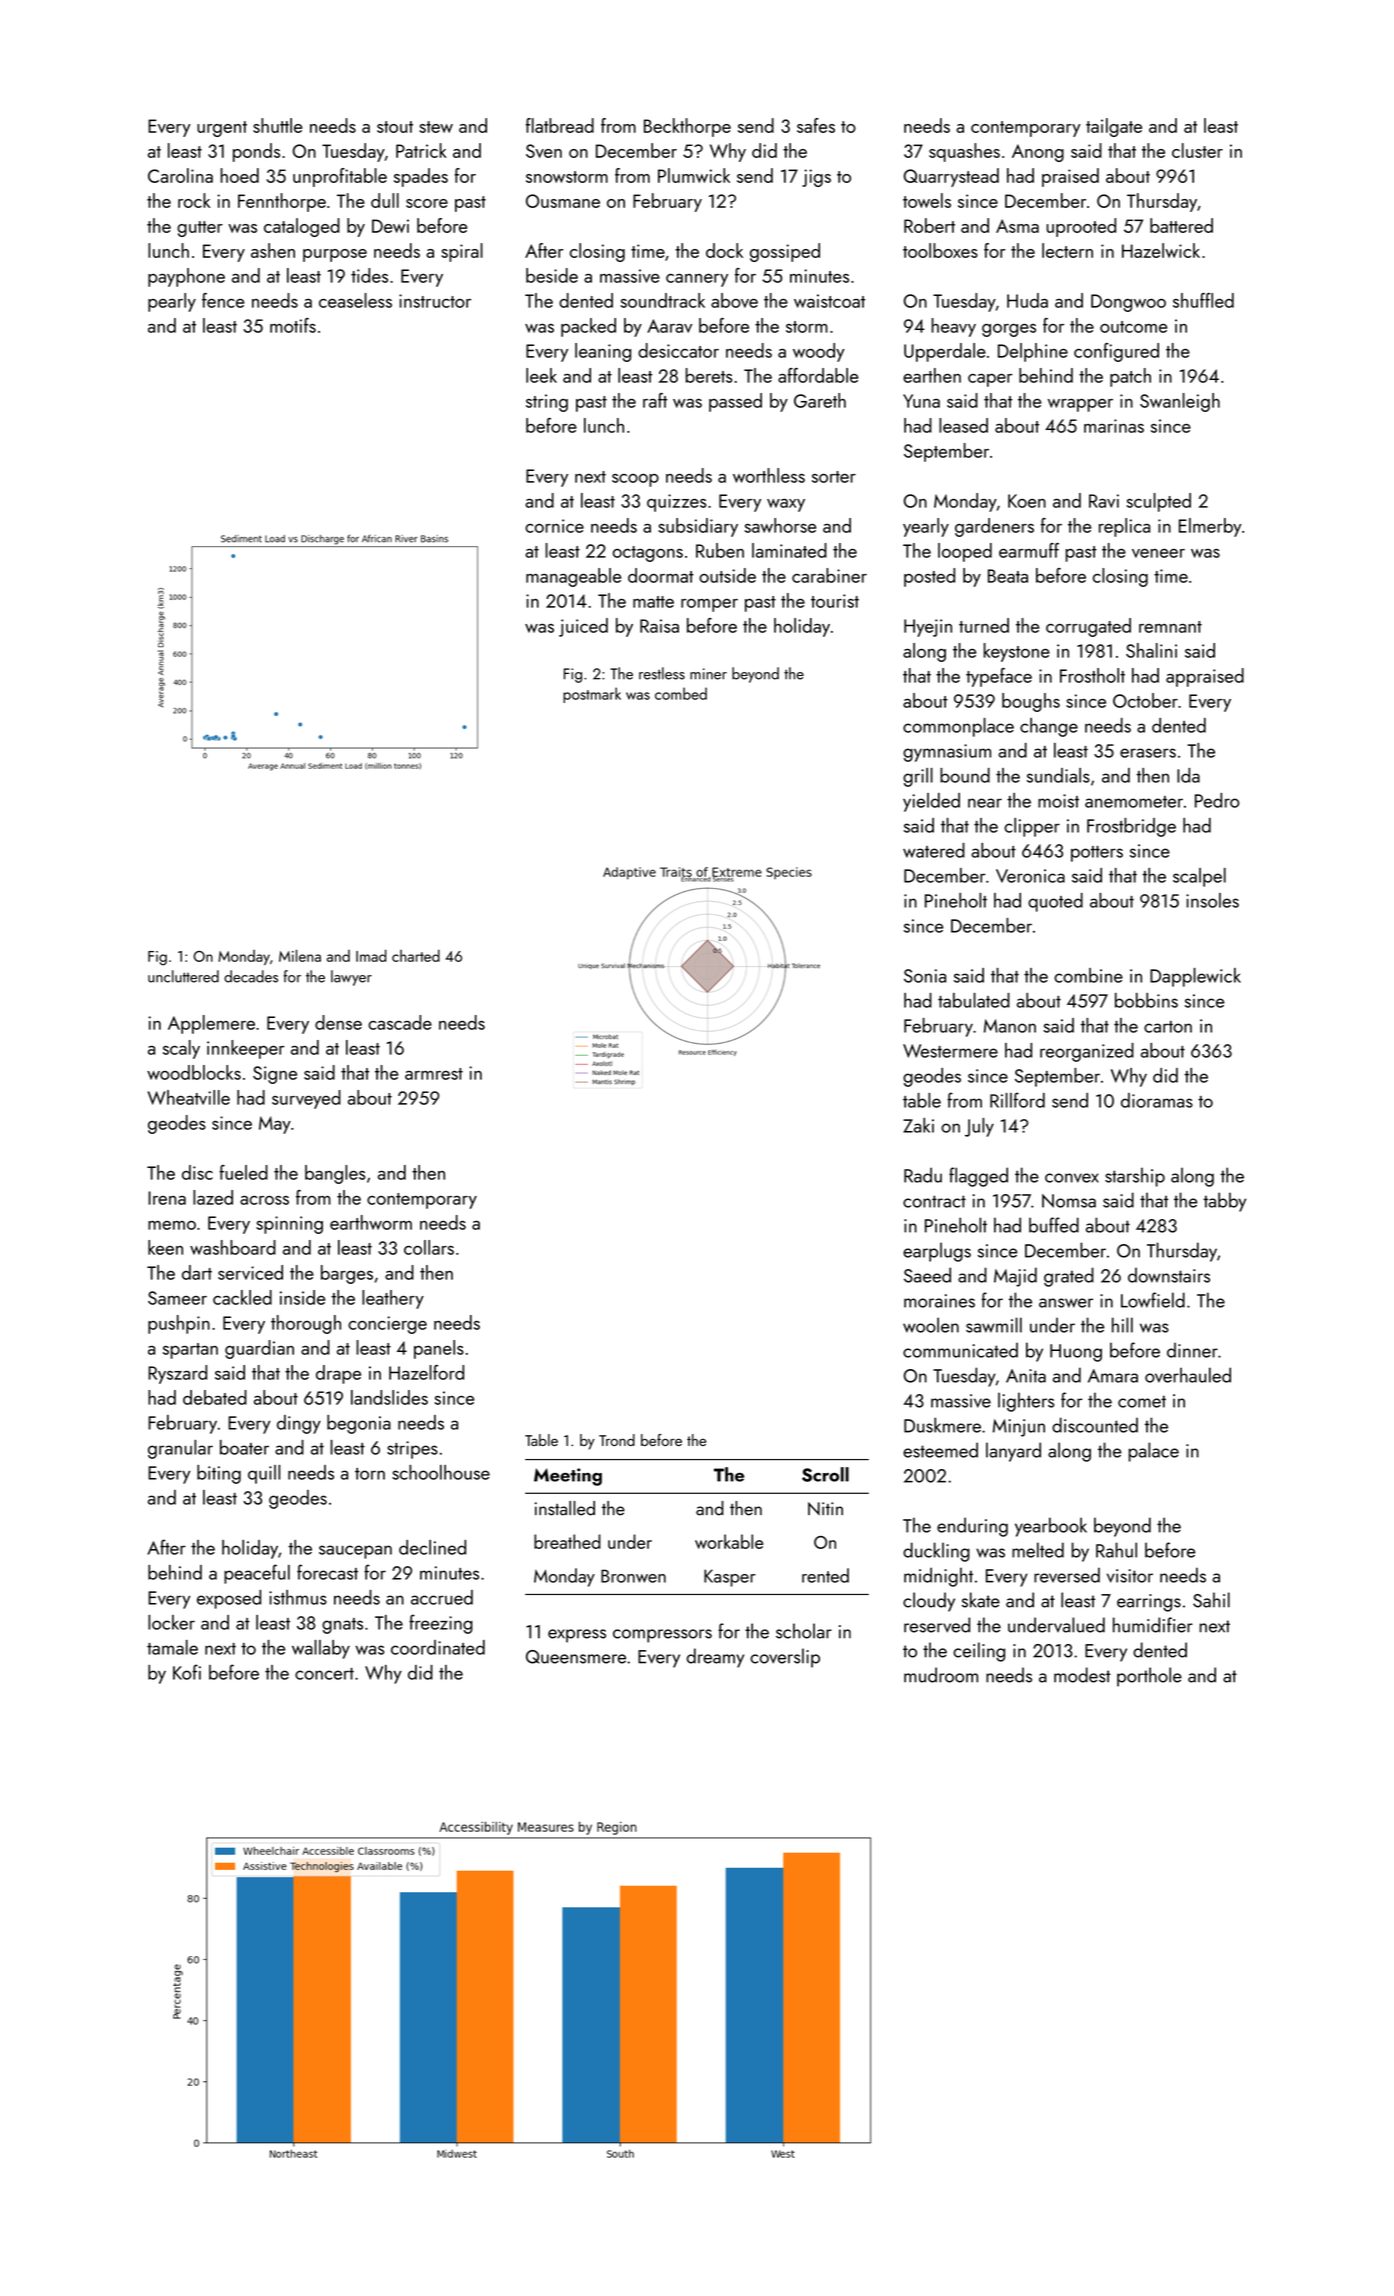  I want to click on looped, so click(965, 552).
